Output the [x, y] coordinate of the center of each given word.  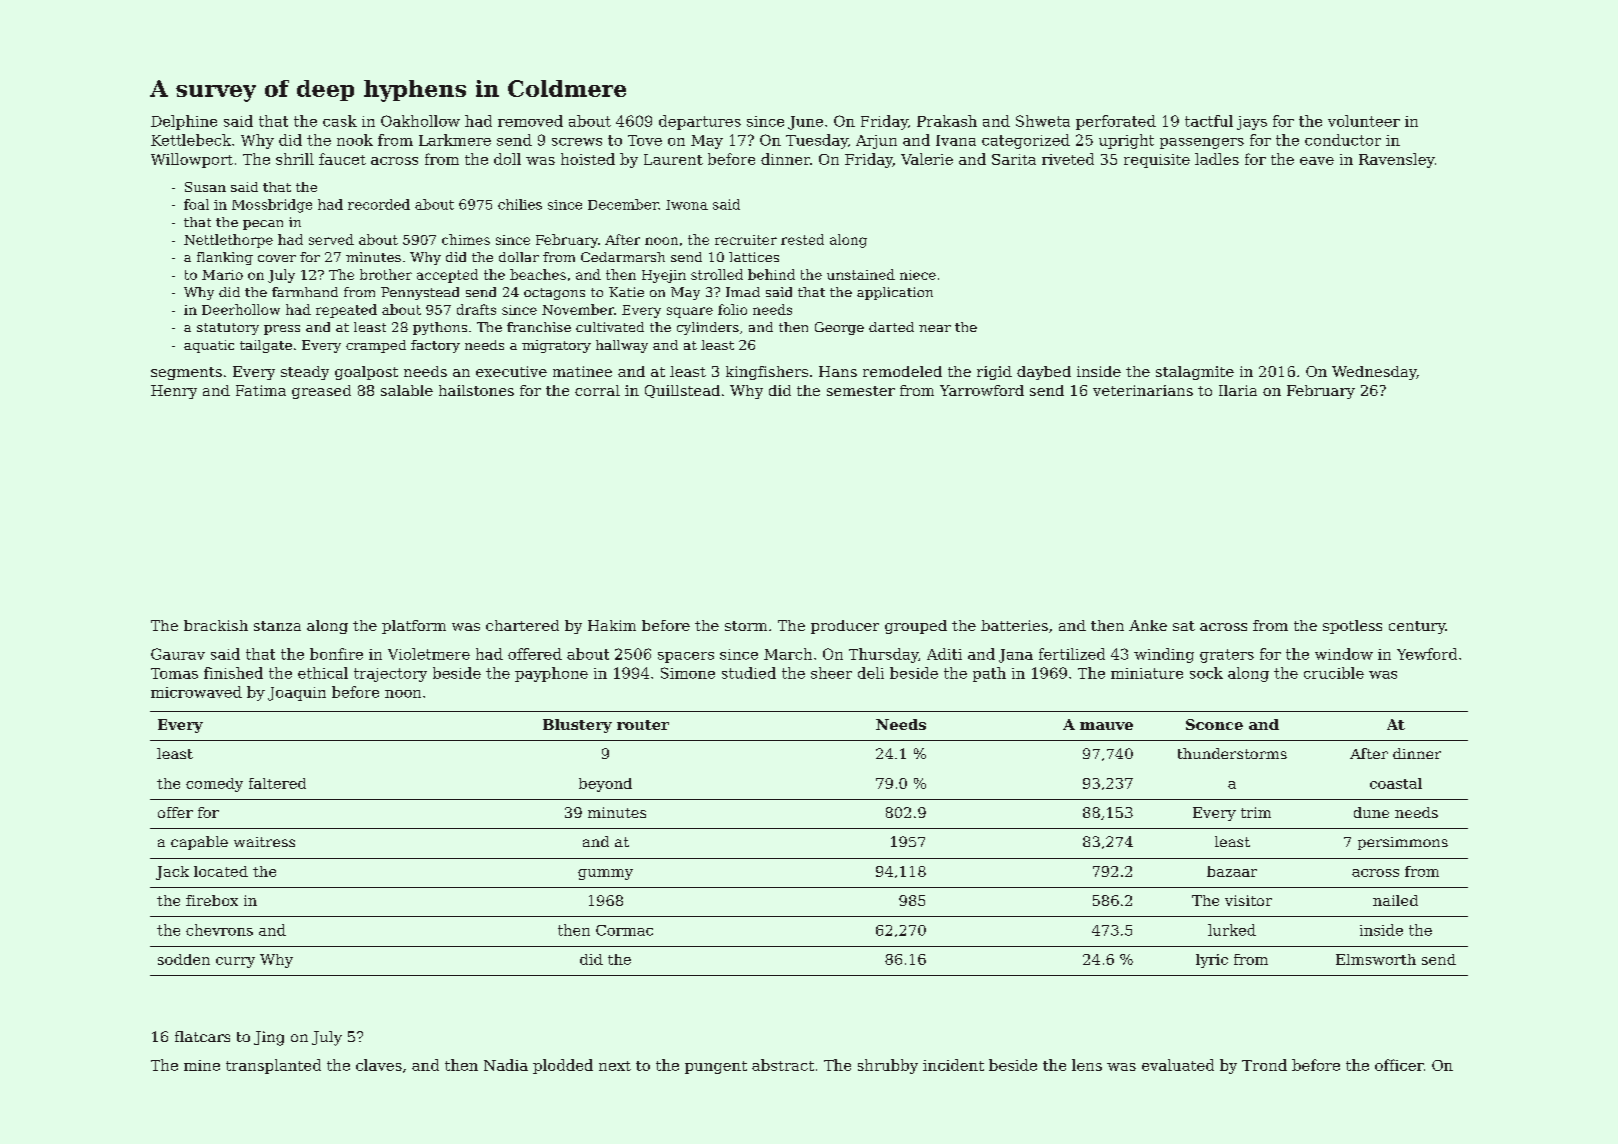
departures [700, 122]
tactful [1209, 121]
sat [1184, 626]
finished [233, 673]
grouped [916, 627]
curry [235, 962]
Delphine [184, 122]
